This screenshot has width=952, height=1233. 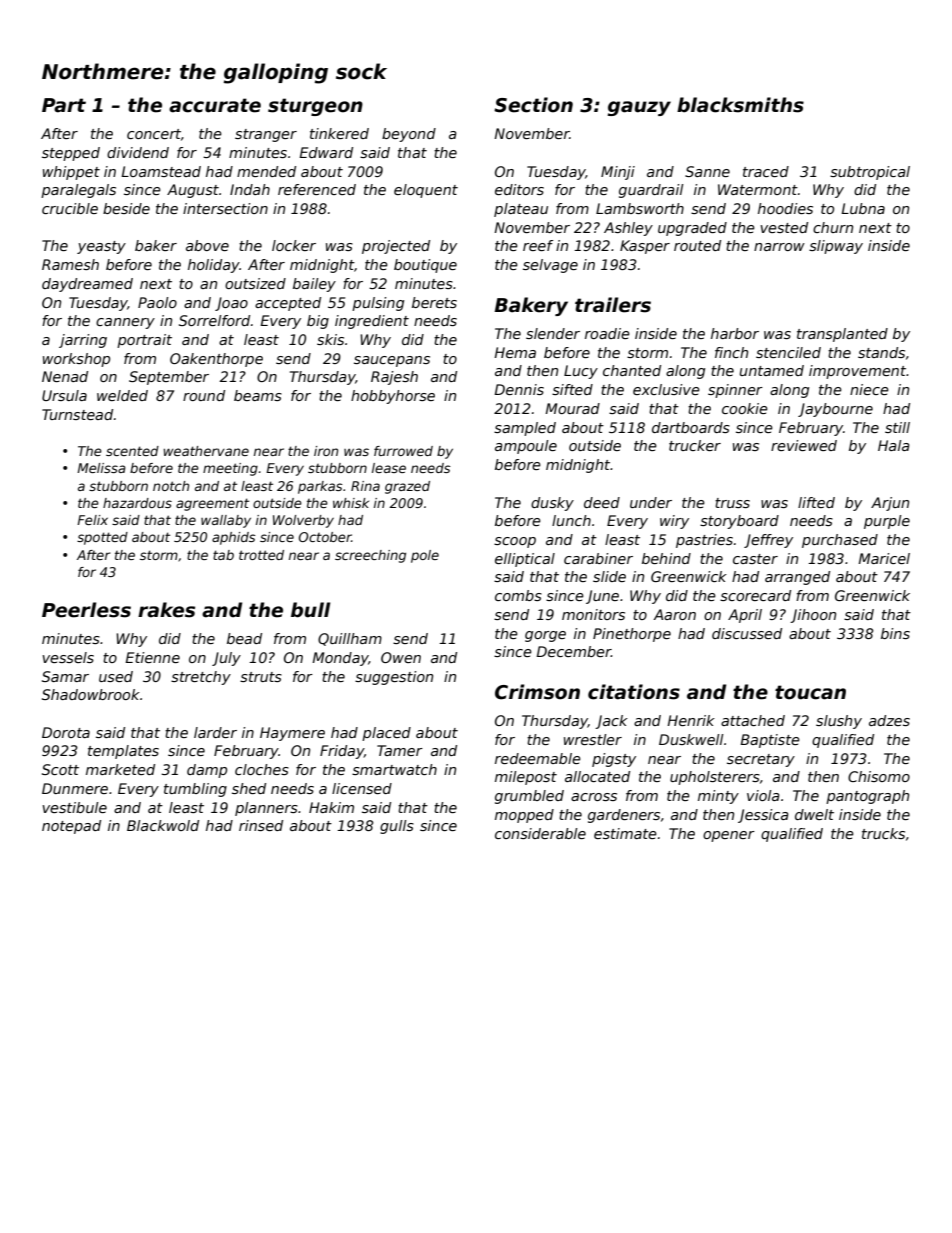 What do you see at coordinates (207, 771) in the screenshot?
I see `damp` at bounding box center [207, 771].
